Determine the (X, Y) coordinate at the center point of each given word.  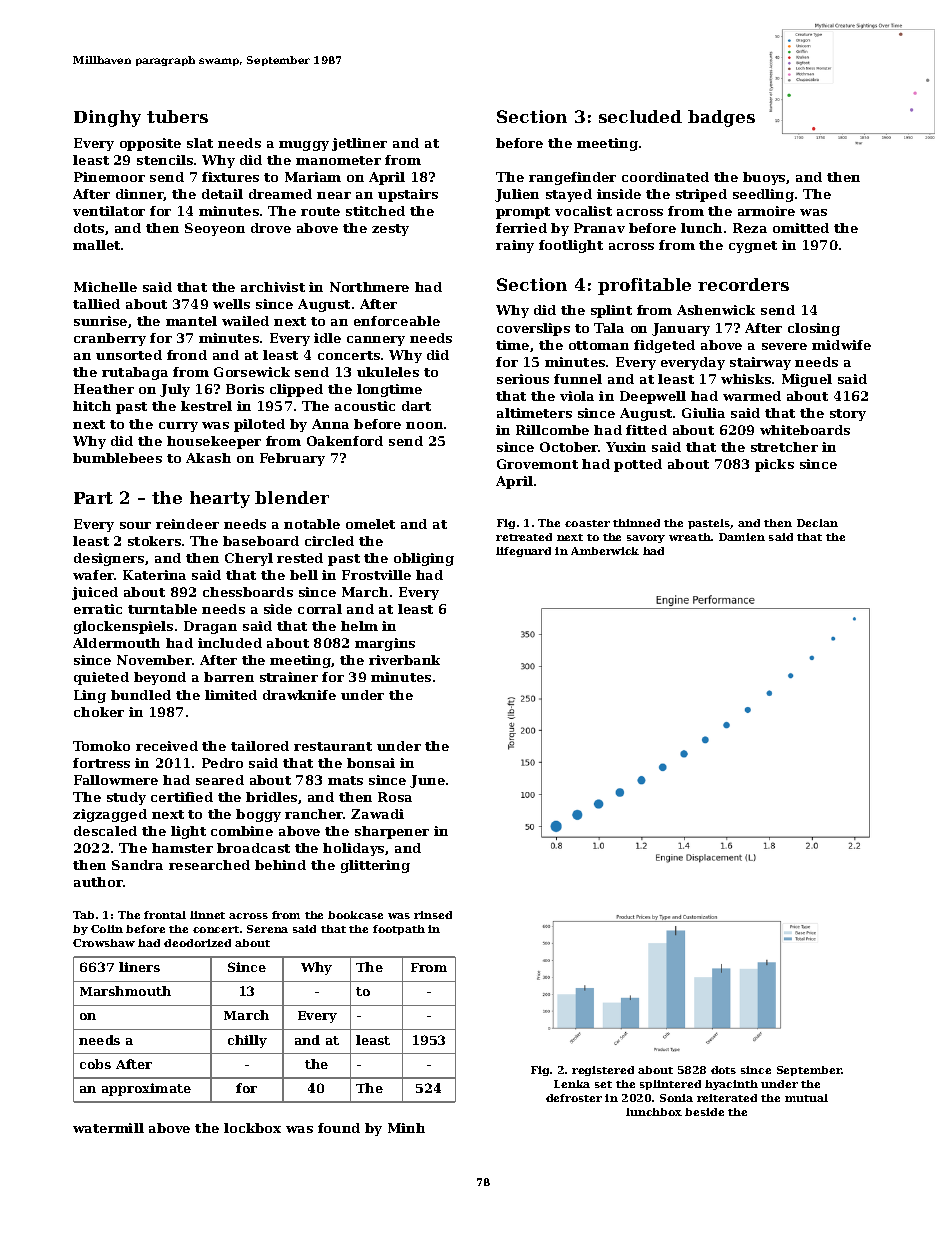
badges (721, 118)
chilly (247, 1041)
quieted (101, 678)
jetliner (359, 144)
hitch (92, 406)
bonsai (371, 763)
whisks (746, 379)
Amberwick (605, 551)
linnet (207, 915)
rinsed (433, 915)
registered (603, 1071)
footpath (399, 930)
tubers (177, 116)
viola (577, 396)
